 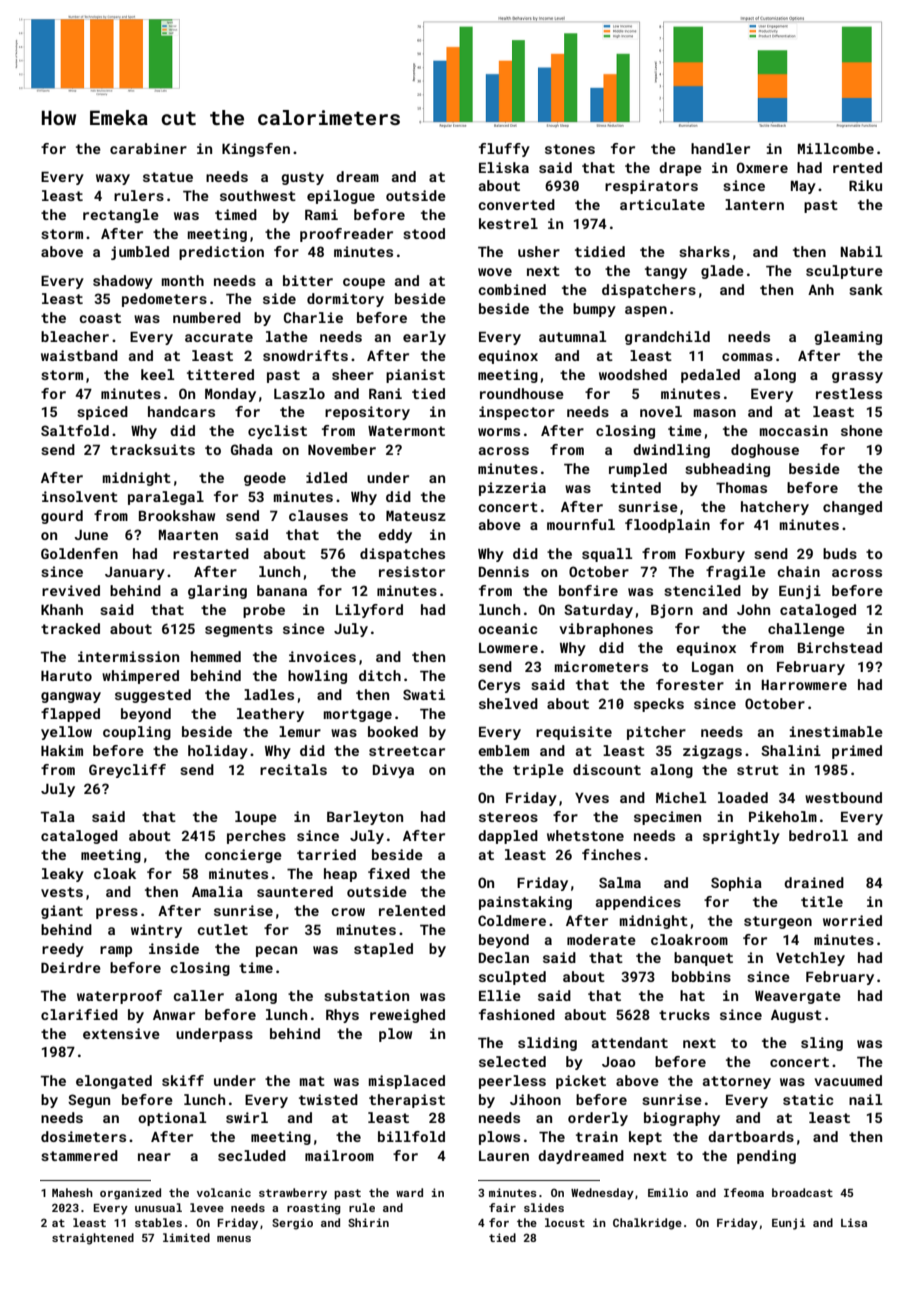 I want to click on subheading, so click(x=727, y=470).
